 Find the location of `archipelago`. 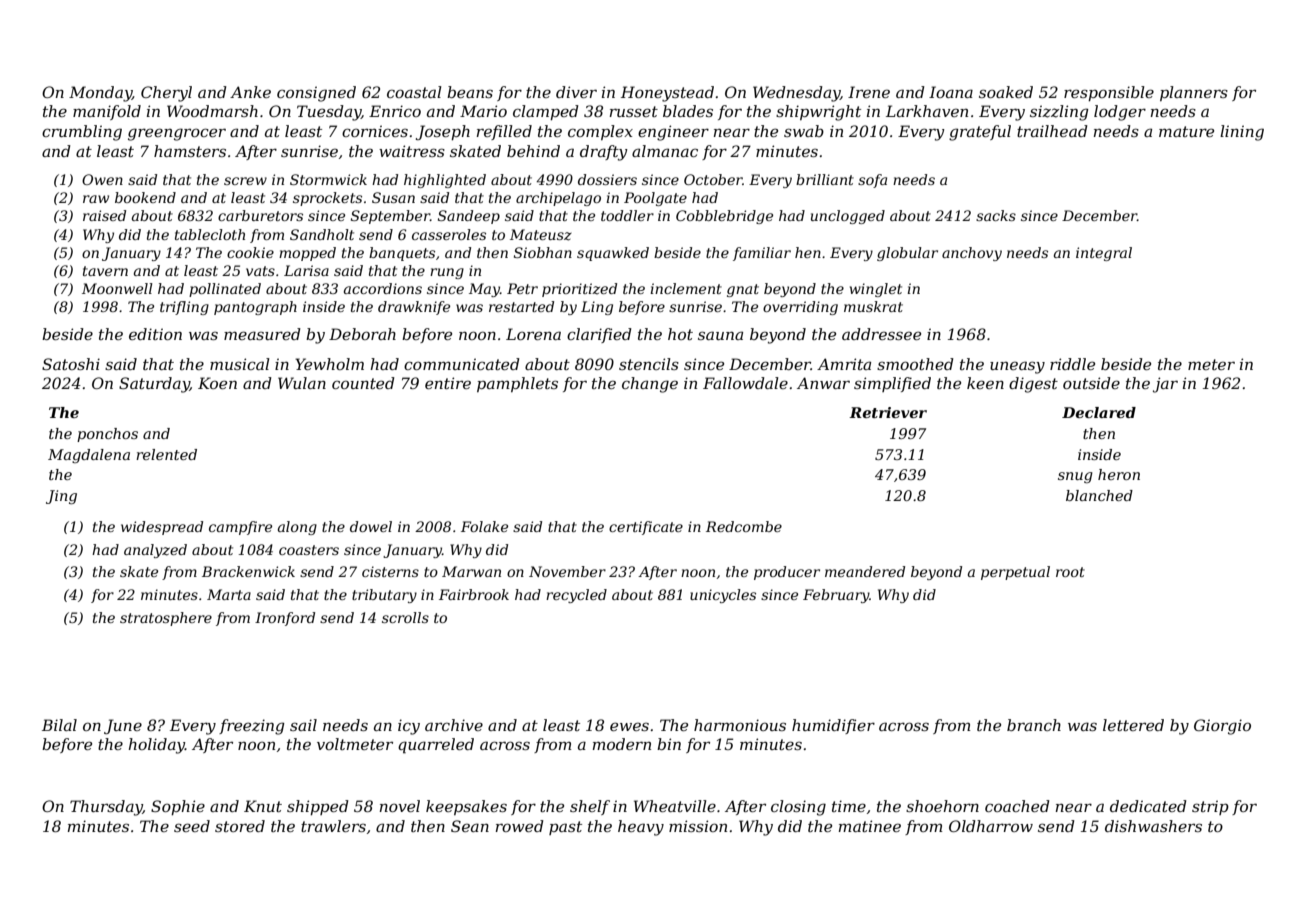

archipelago is located at coordinates (558, 199).
